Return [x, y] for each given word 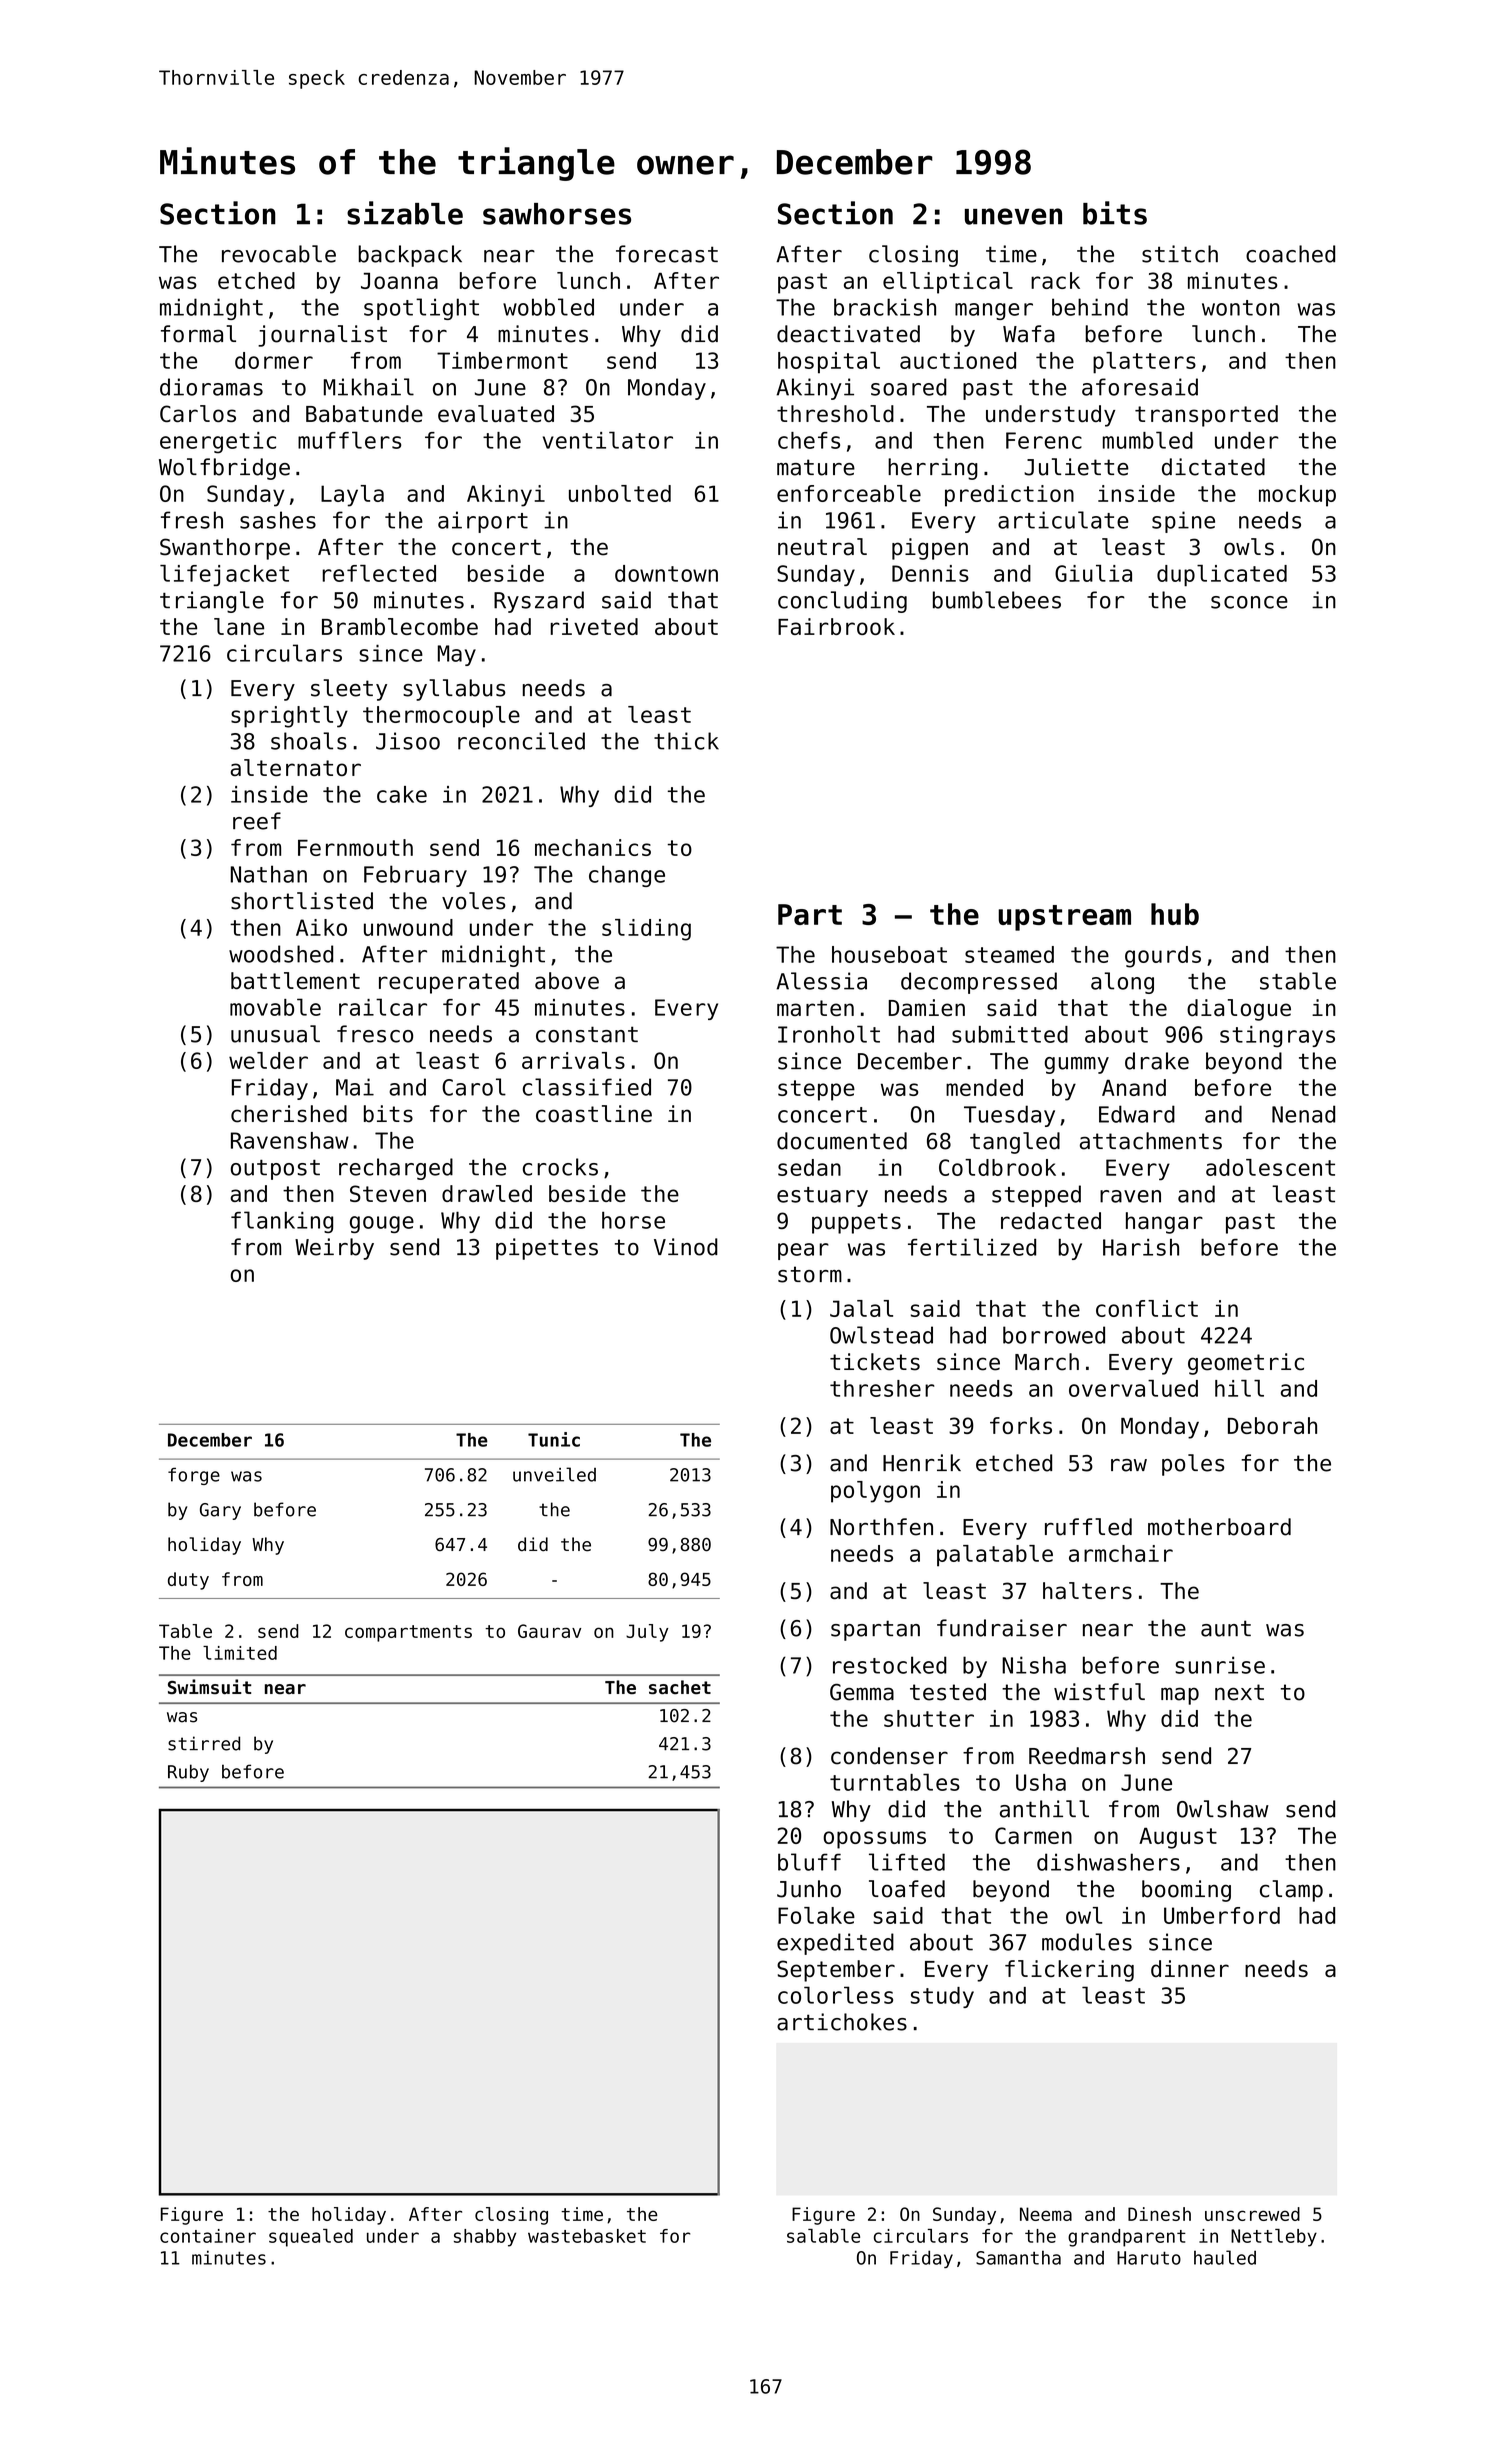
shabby [485, 2238]
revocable [279, 254]
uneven [1013, 216]
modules [1087, 1942]
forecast [667, 254]
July [647, 1633]
